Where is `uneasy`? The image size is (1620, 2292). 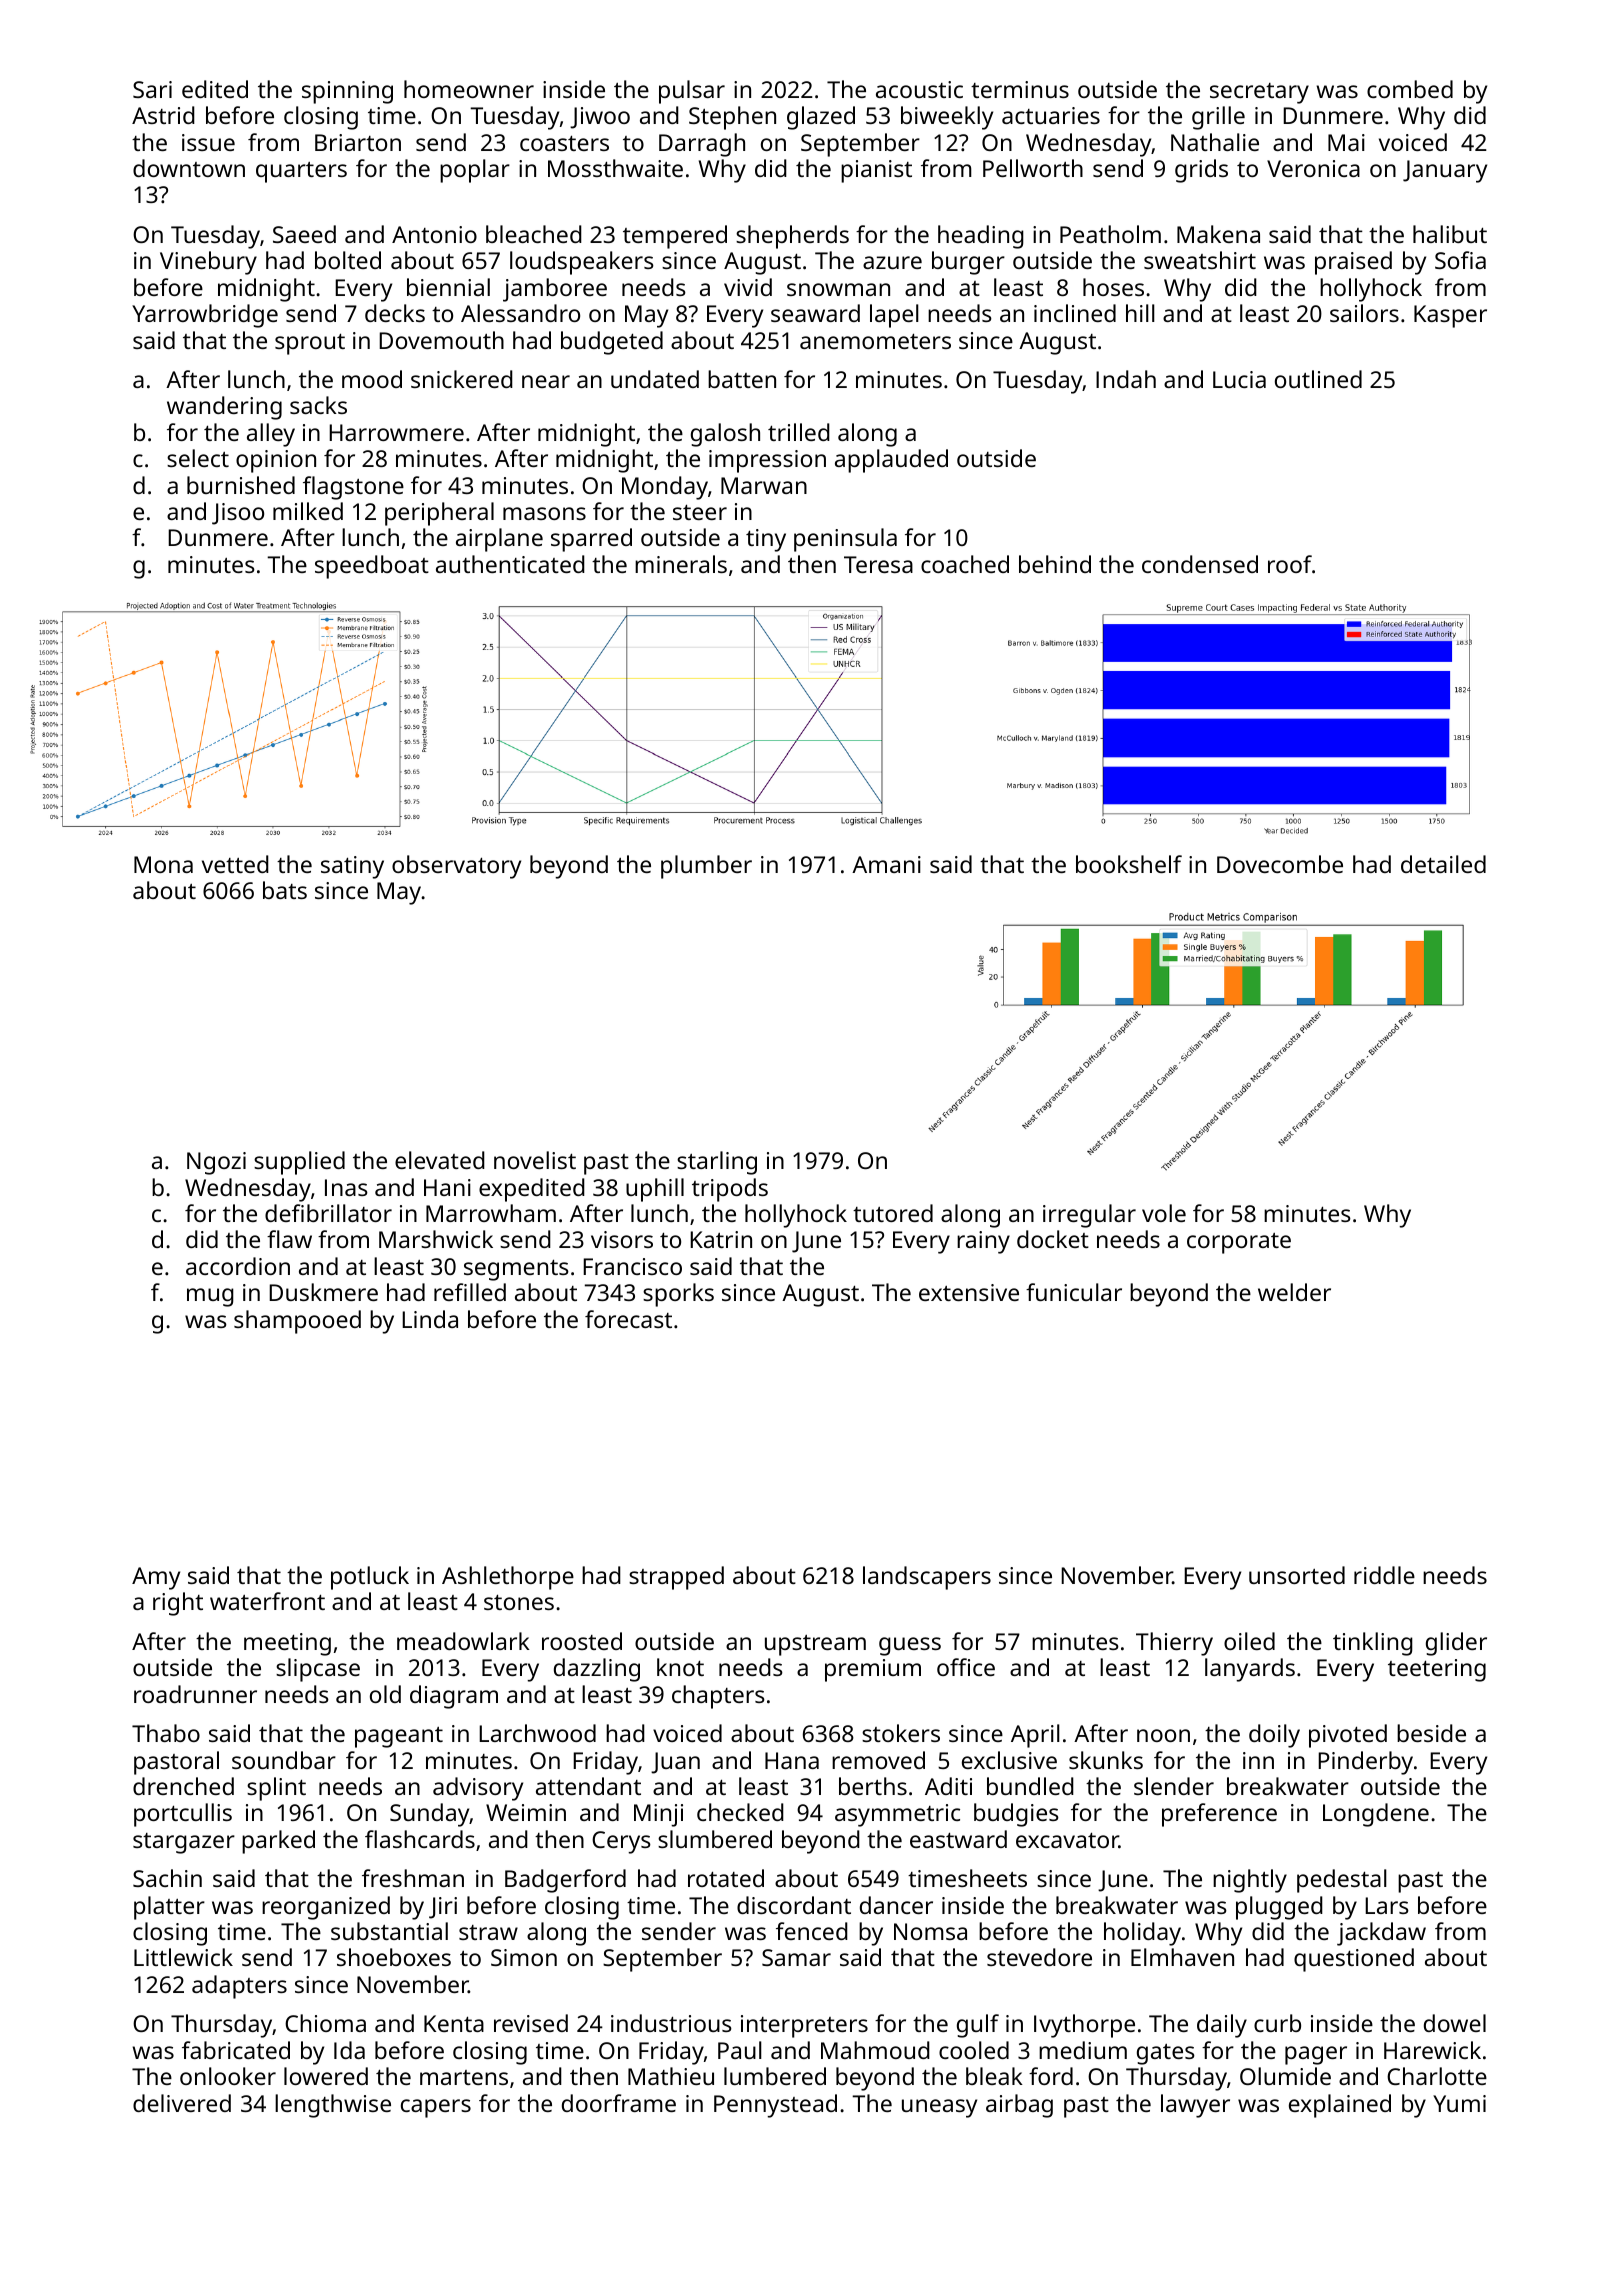
uneasy is located at coordinates (939, 2108).
